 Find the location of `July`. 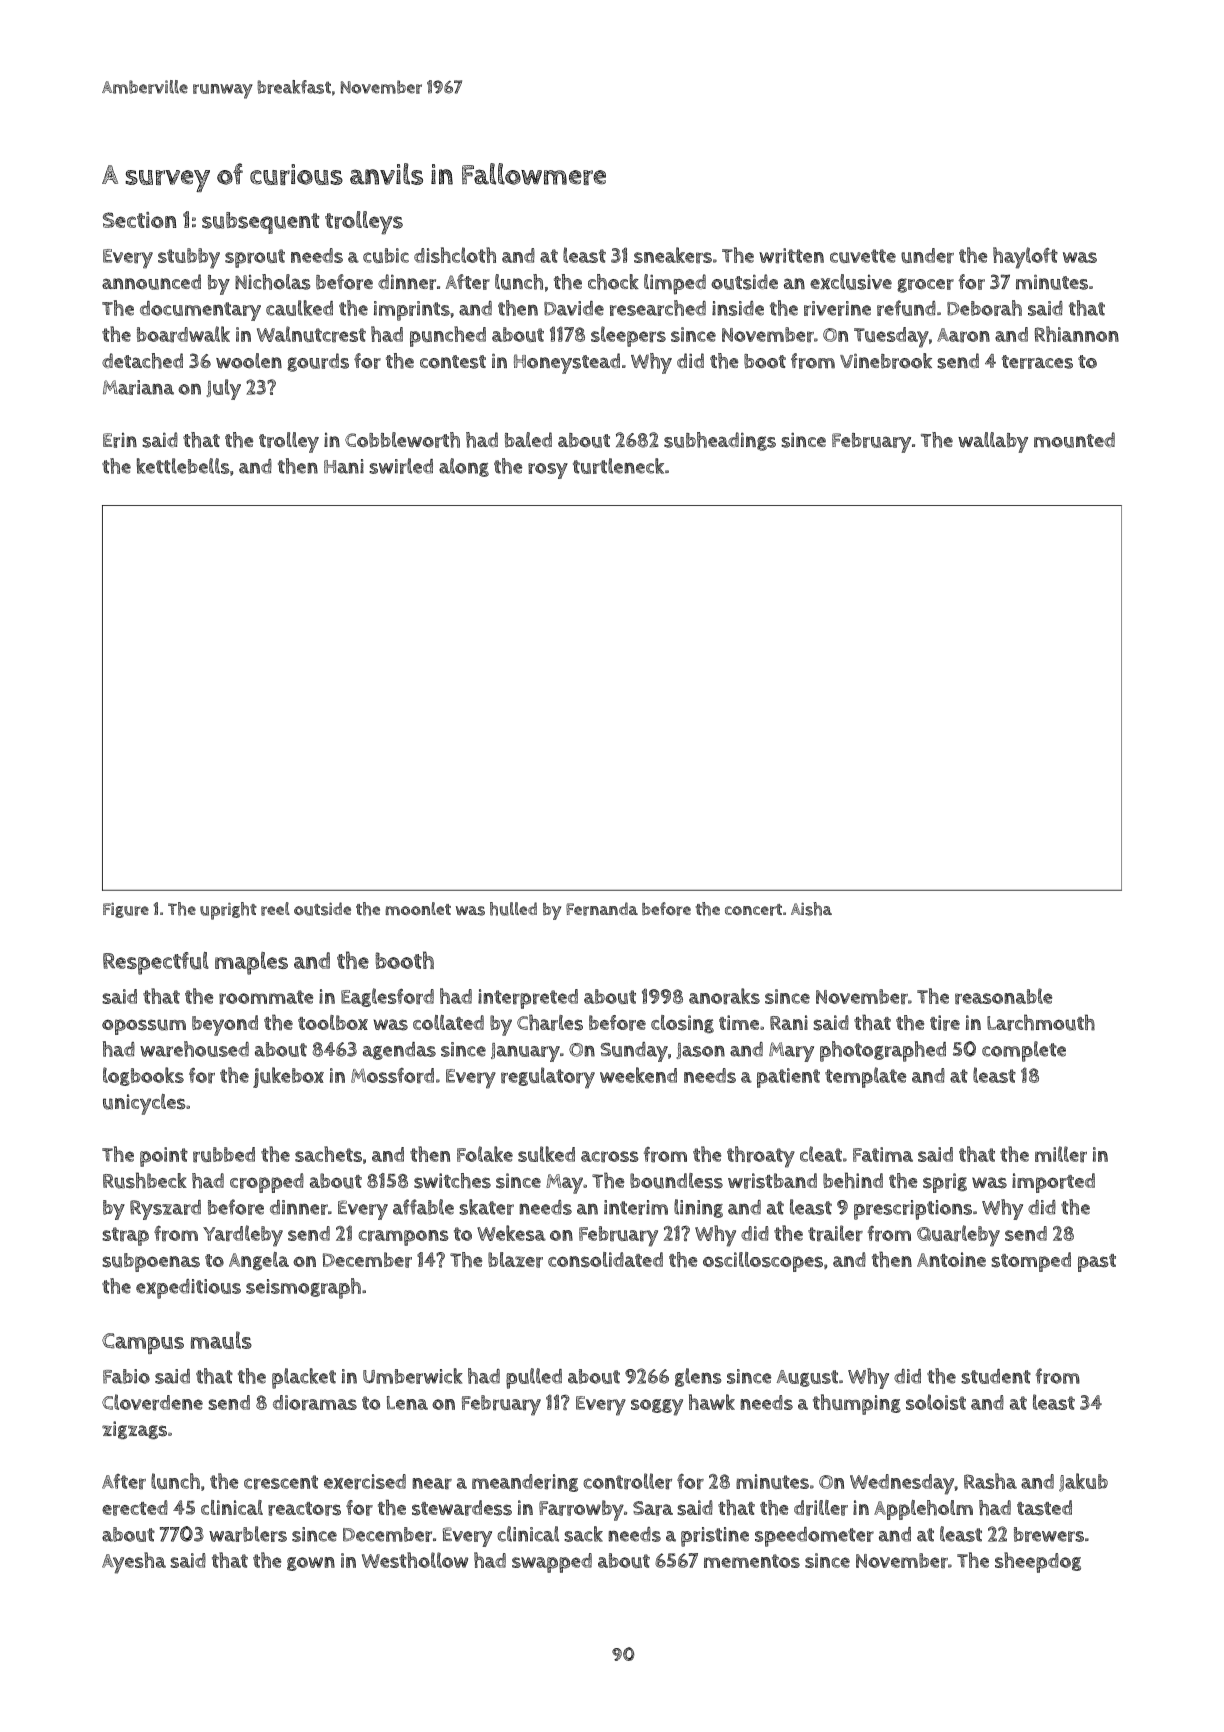

July is located at coordinates (223, 389).
